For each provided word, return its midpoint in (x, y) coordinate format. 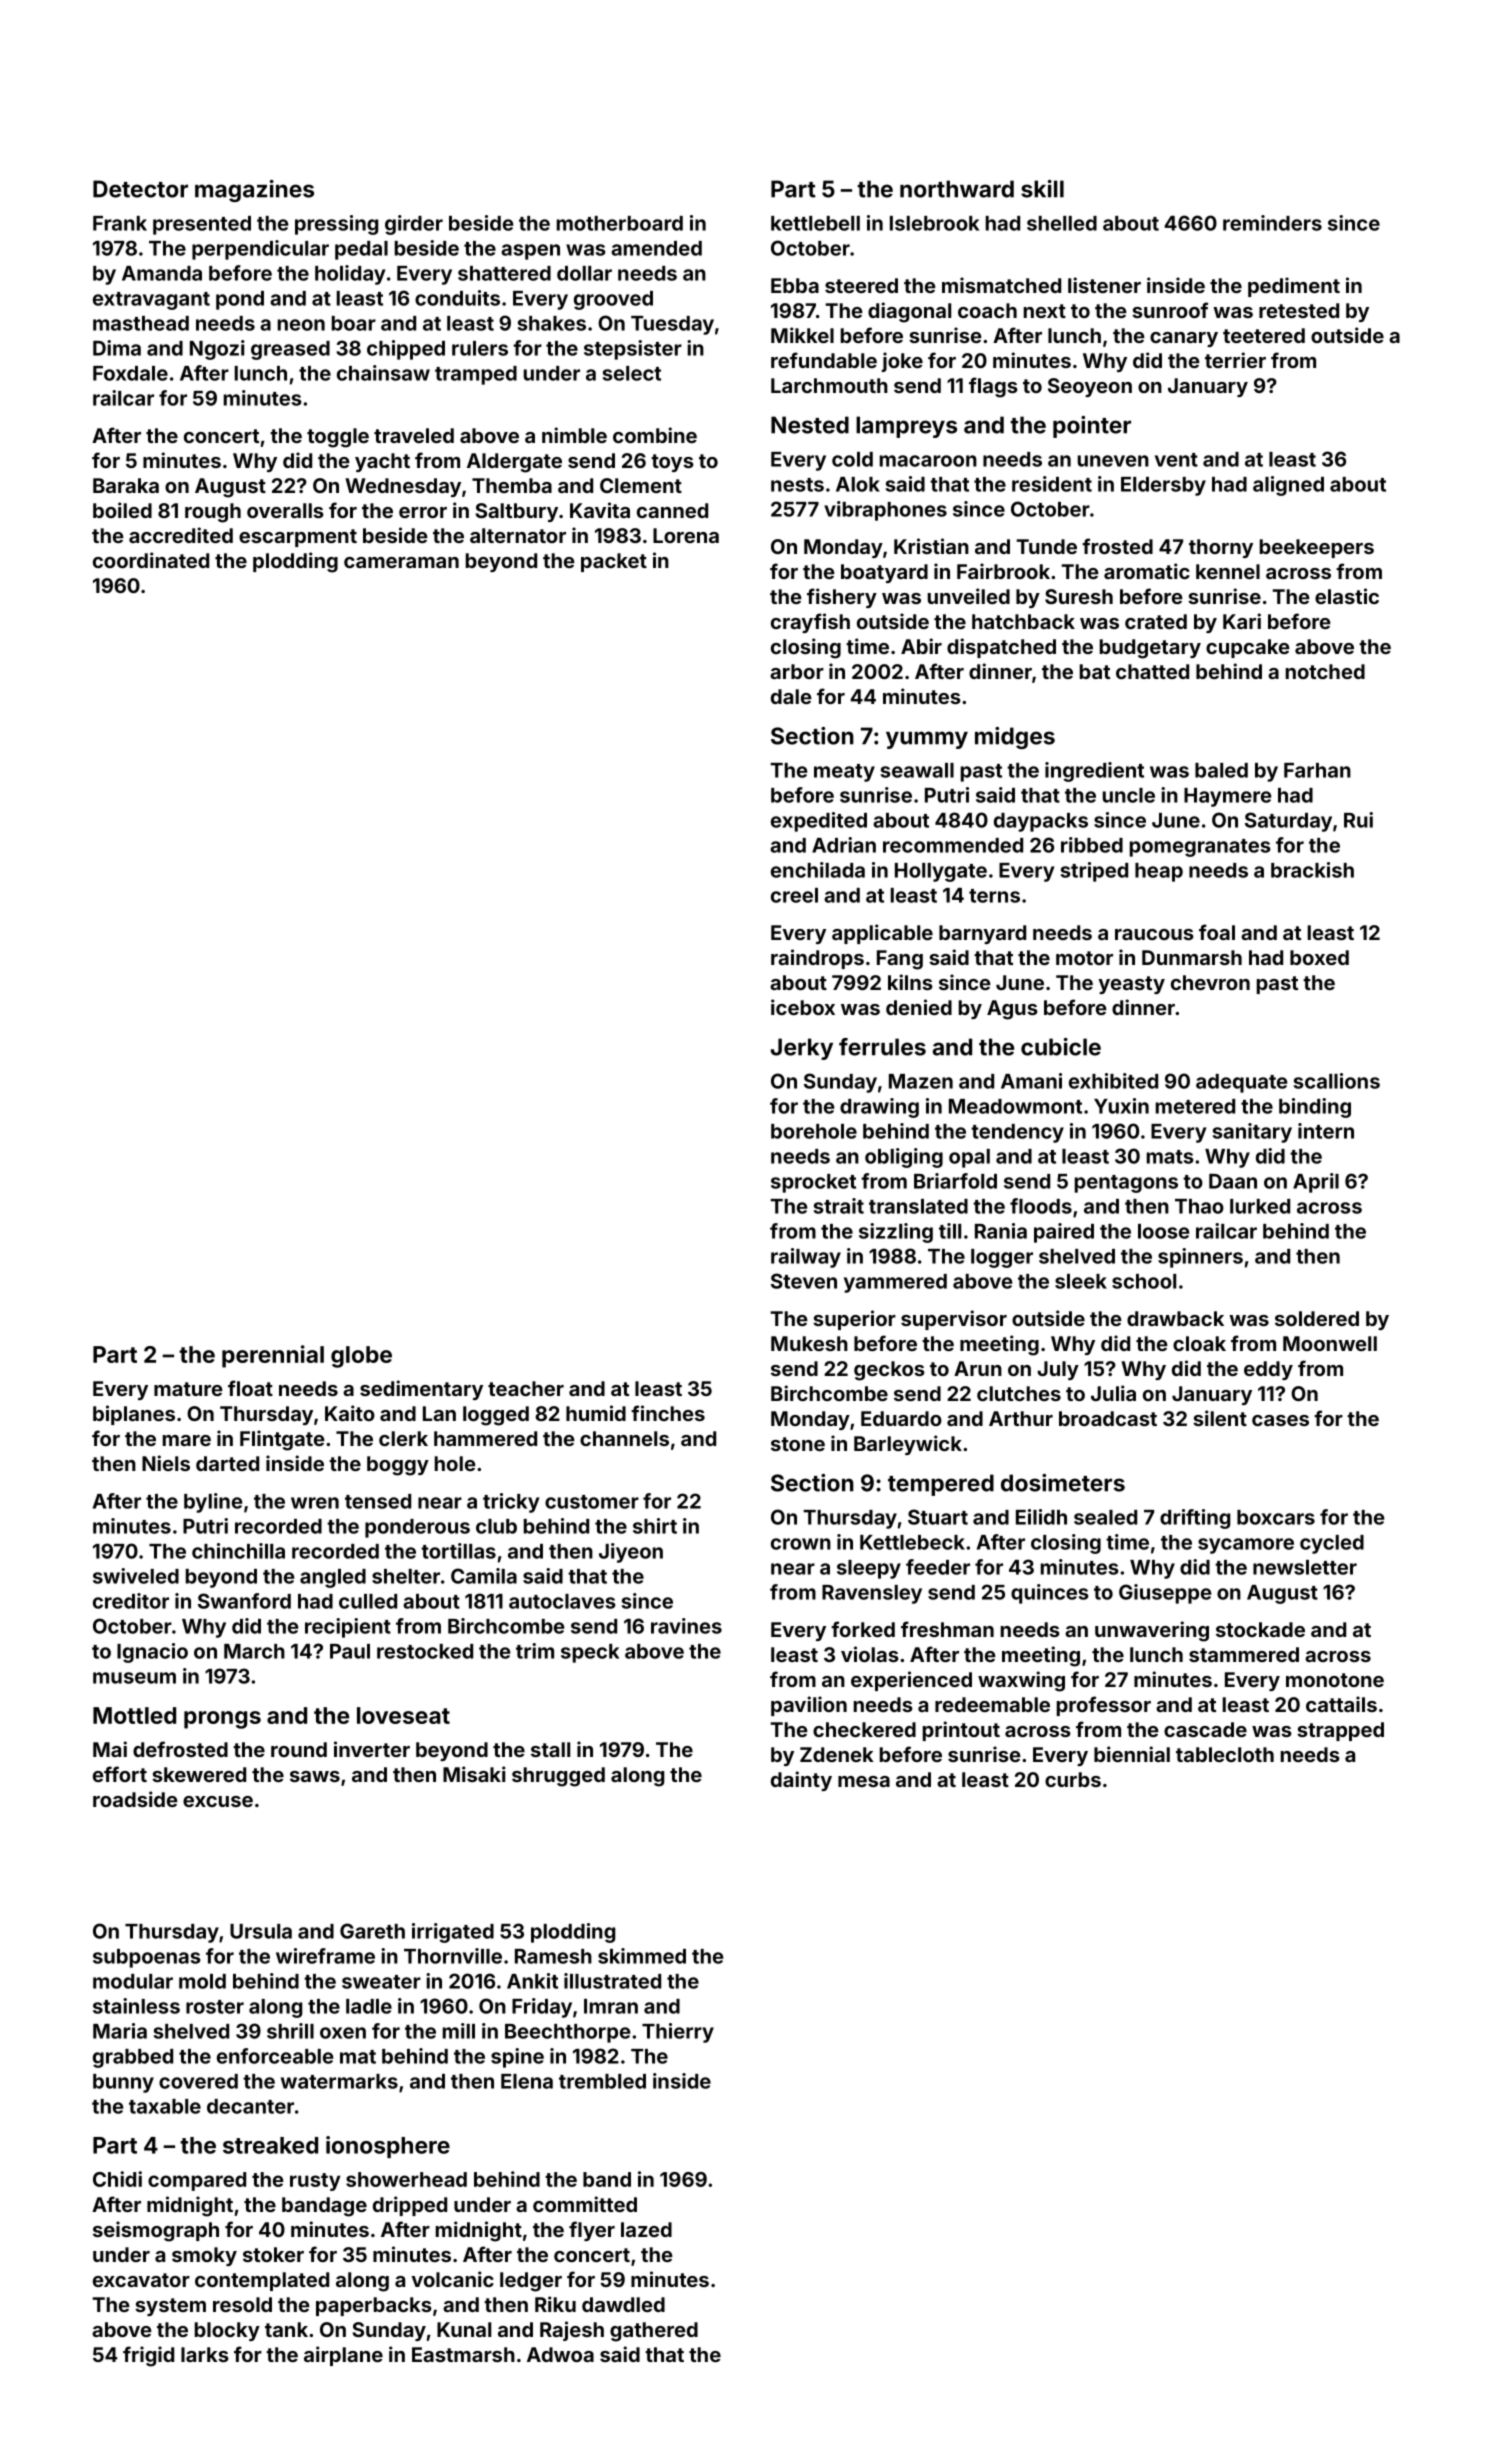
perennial (273, 1356)
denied (919, 1007)
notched (1325, 671)
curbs (1073, 1779)
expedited (819, 822)
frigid (148, 2356)
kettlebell (815, 223)
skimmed (642, 1956)
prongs (222, 1720)
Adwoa (560, 2354)
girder (414, 225)
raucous (1154, 934)
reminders (1272, 223)
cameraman (401, 562)
